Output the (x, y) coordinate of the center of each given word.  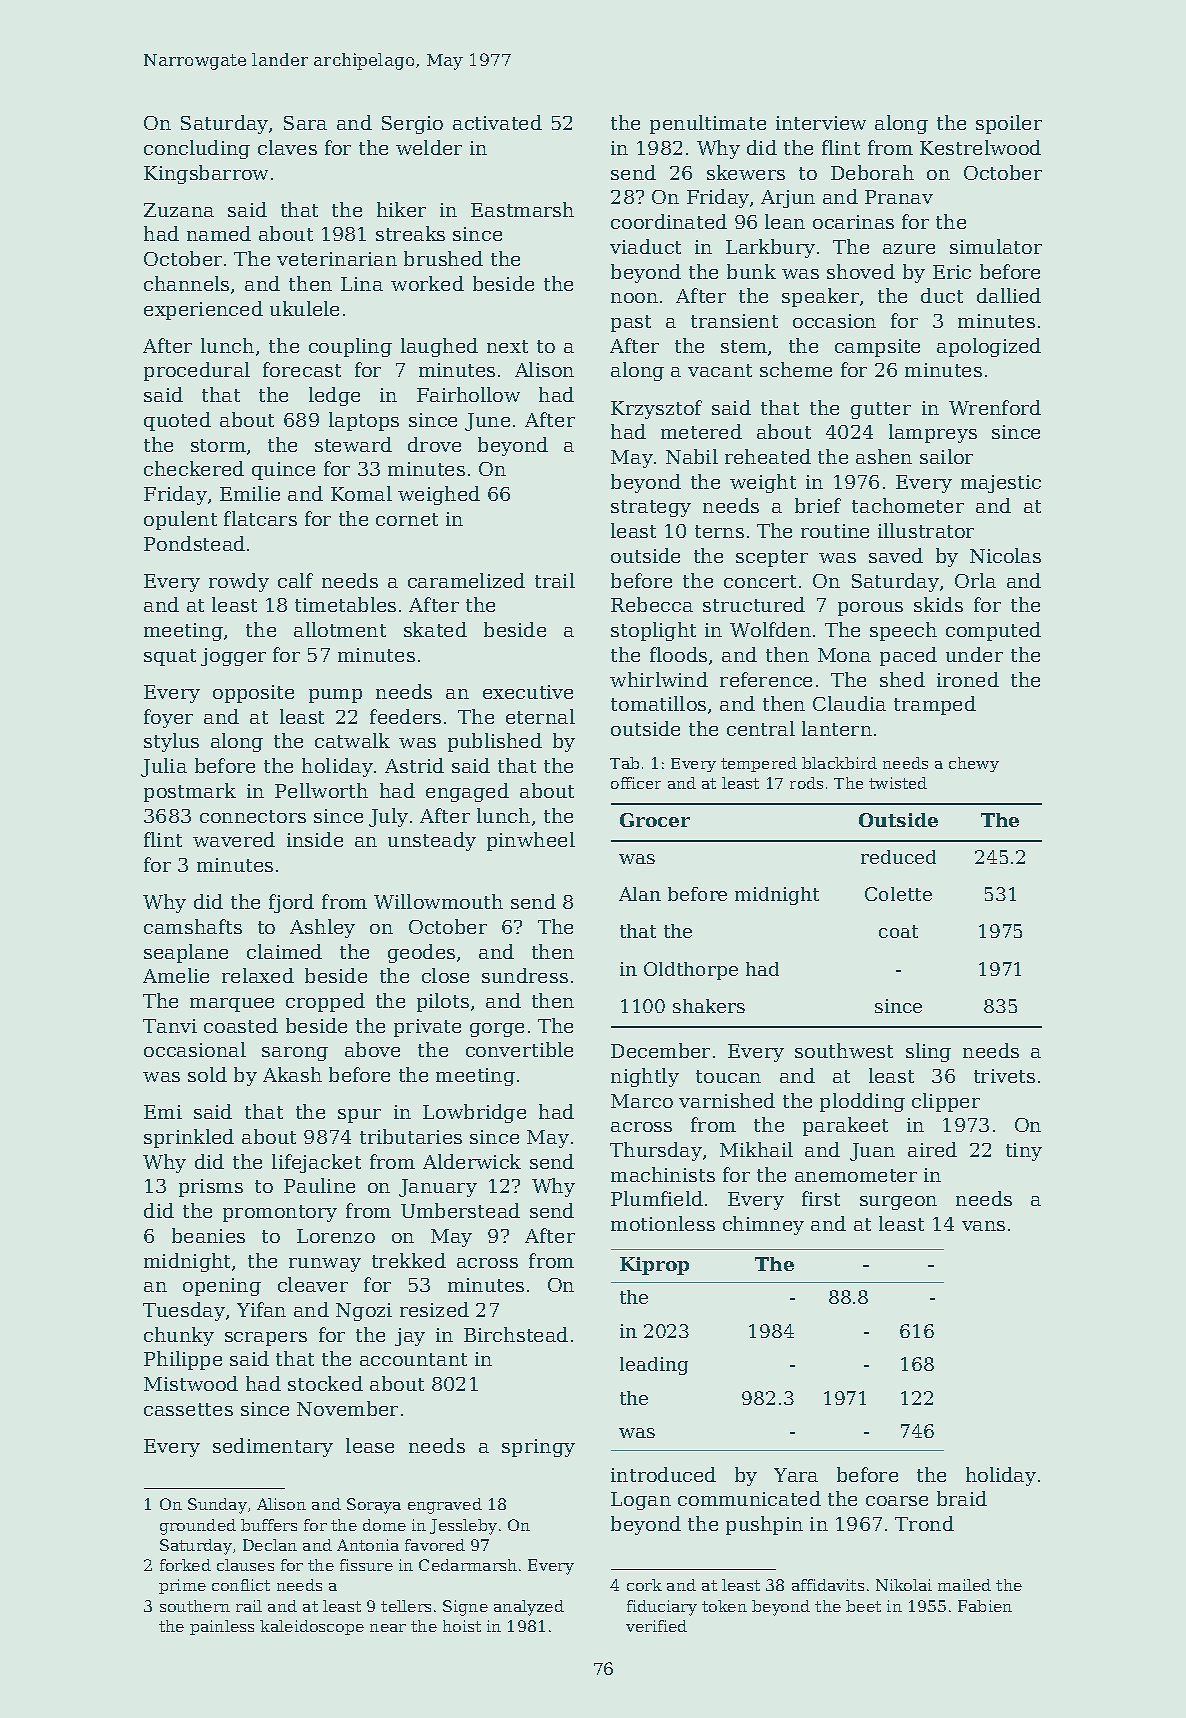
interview (821, 123)
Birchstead (516, 1334)
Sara (305, 123)
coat (898, 931)
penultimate (708, 124)
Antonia (368, 1545)
